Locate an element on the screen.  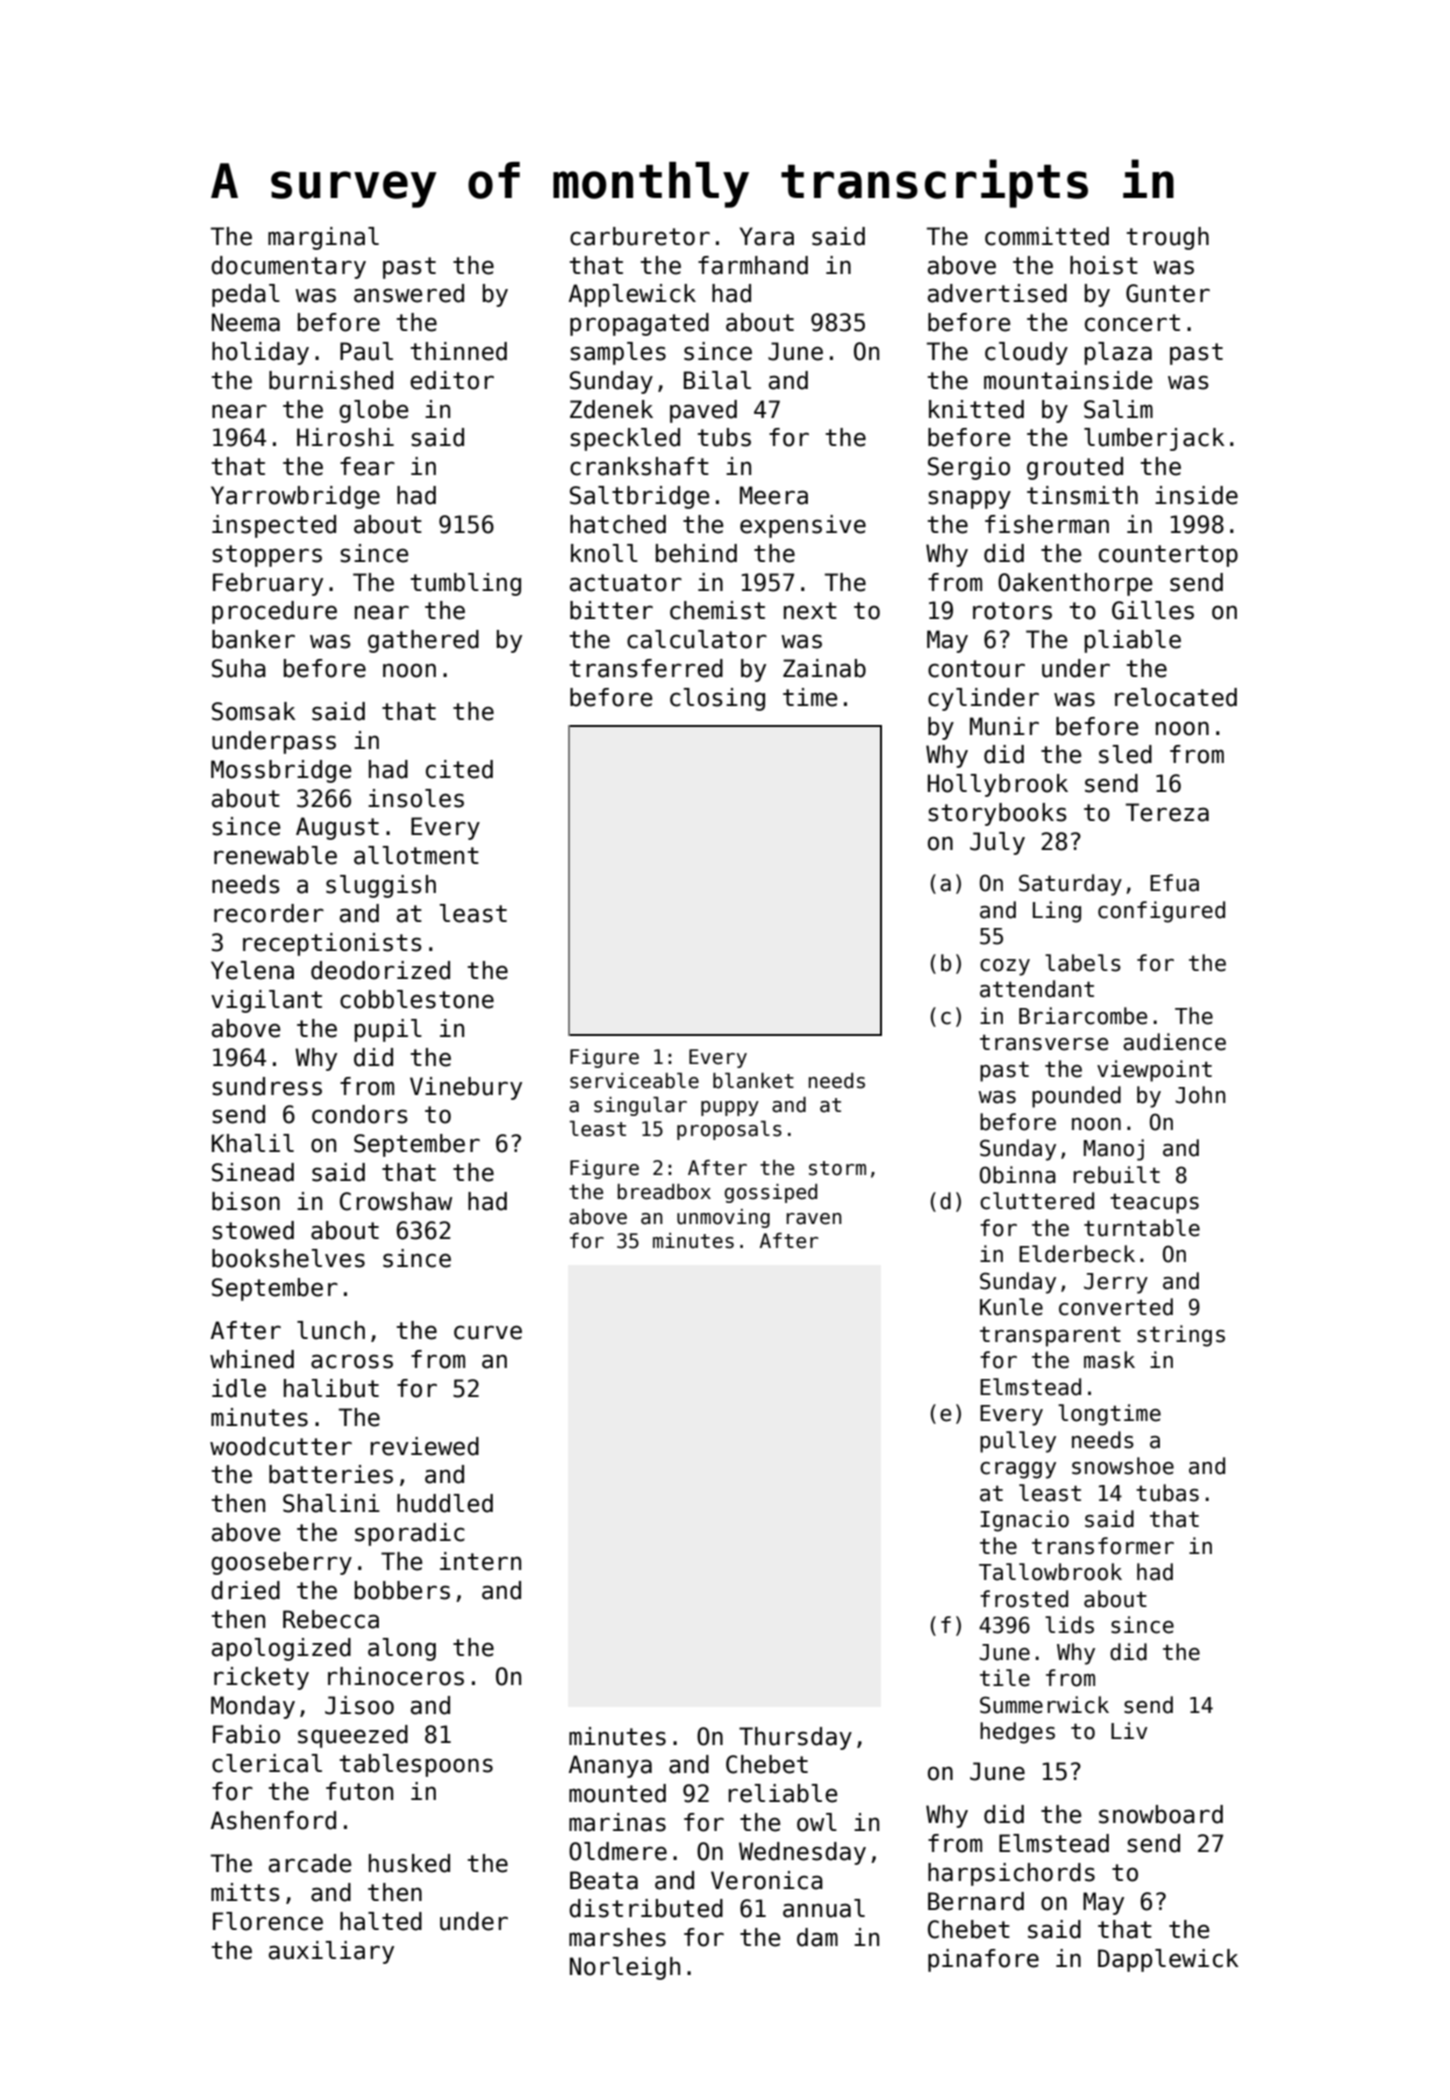
Obinna is located at coordinates (1018, 1175).
